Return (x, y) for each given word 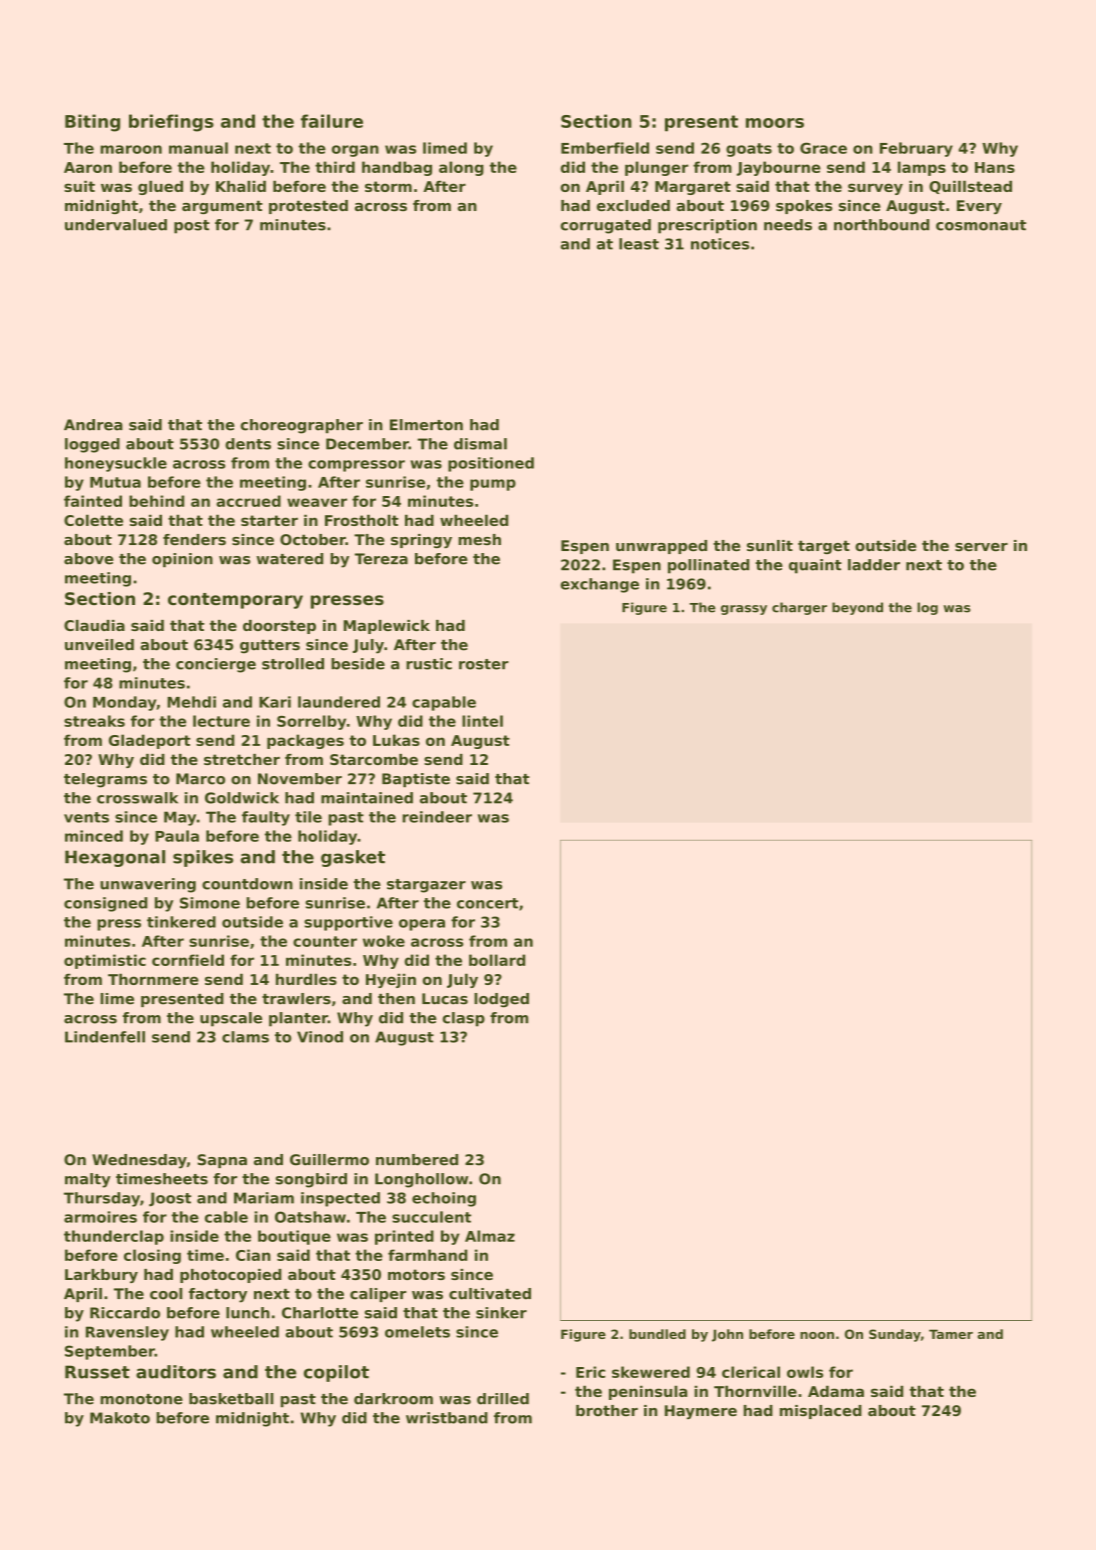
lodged (501, 1000)
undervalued (116, 225)
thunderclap (114, 1237)
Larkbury (101, 1276)
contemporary (235, 601)
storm (388, 186)
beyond (857, 608)
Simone (210, 903)
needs (788, 225)
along (461, 168)
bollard (497, 960)
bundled (657, 1334)
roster (484, 664)
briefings (171, 123)
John (727, 1335)
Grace (823, 148)
